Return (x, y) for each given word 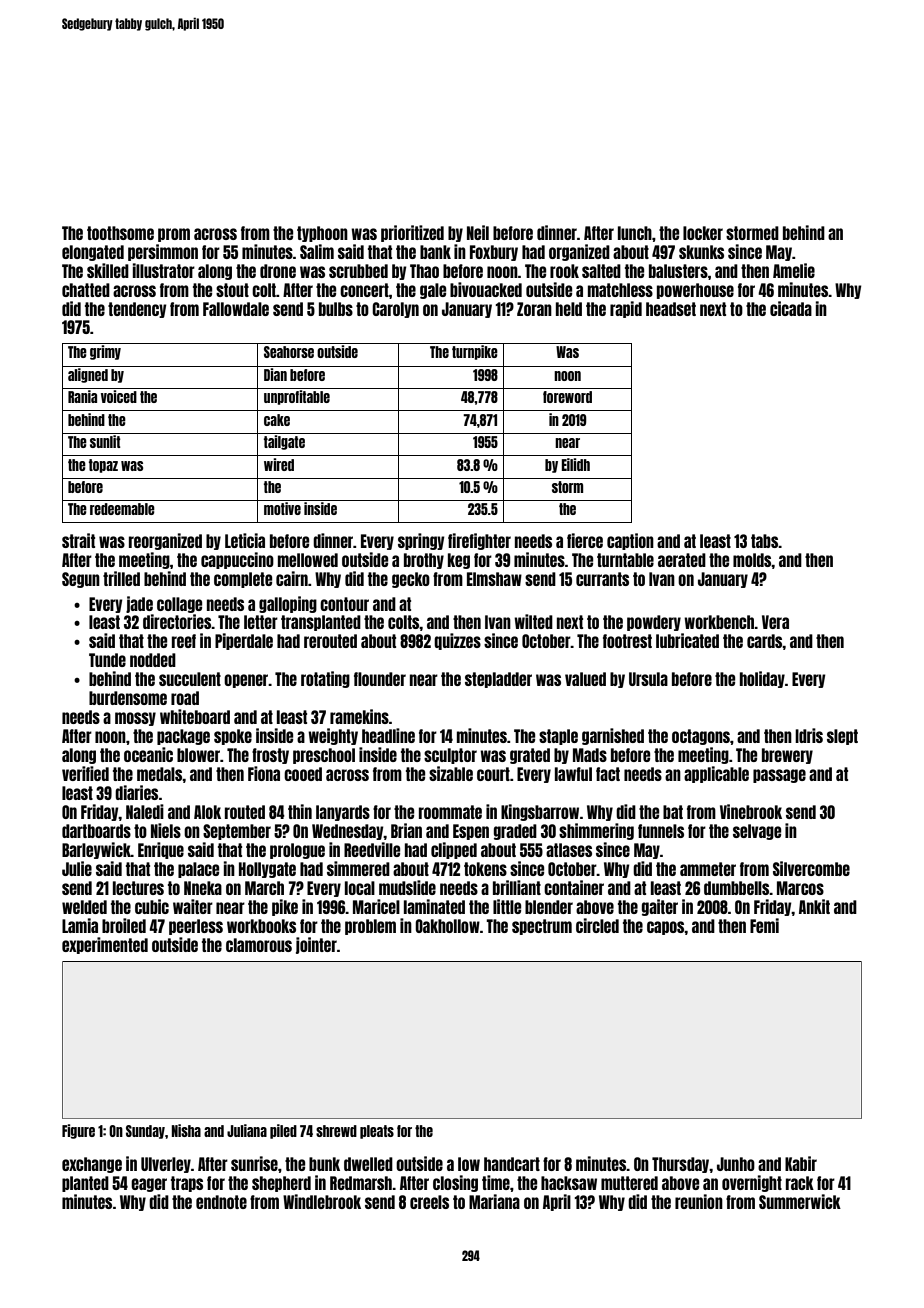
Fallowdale (236, 309)
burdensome (128, 698)
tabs (764, 541)
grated (530, 756)
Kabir (801, 1163)
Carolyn (395, 310)
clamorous (259, 945)
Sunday (145, 1132)
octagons (701, 737)
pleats (377, 1132)
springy (421, 541)
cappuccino (237, 560)
